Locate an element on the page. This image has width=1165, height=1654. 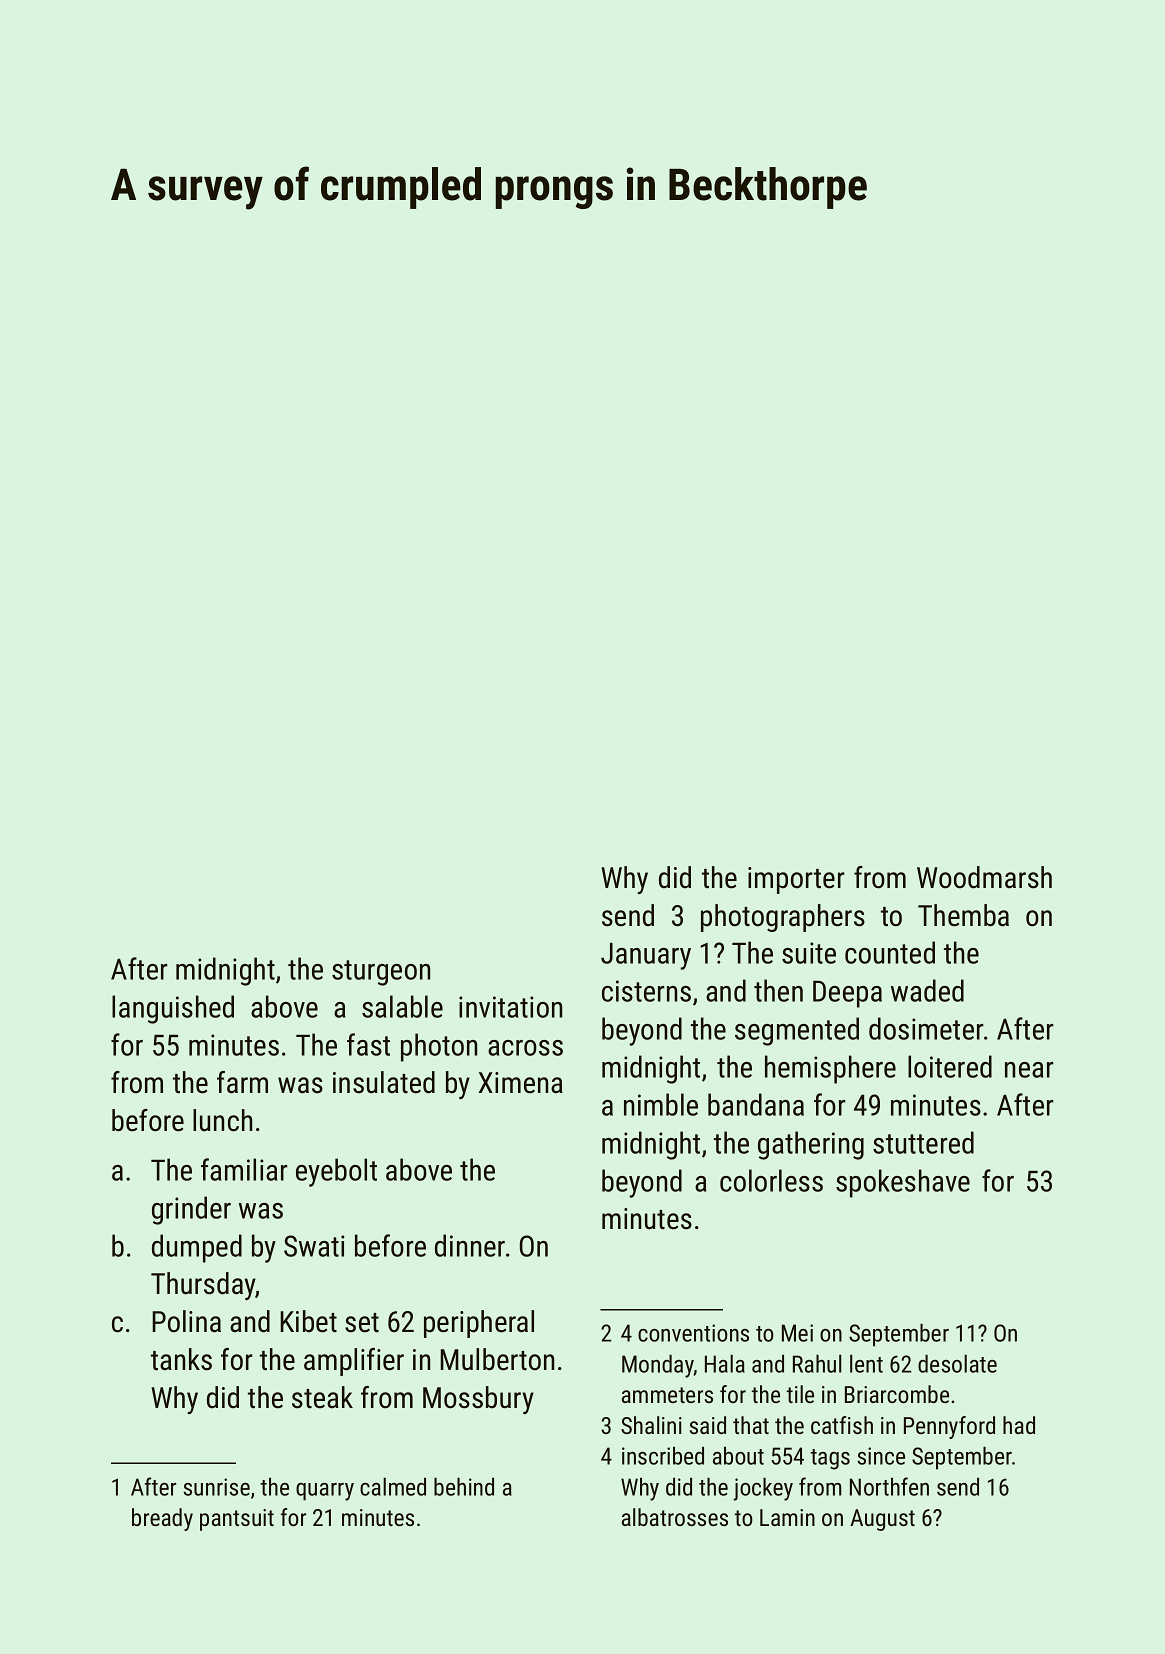
January is located at coordinates (646, 956).
